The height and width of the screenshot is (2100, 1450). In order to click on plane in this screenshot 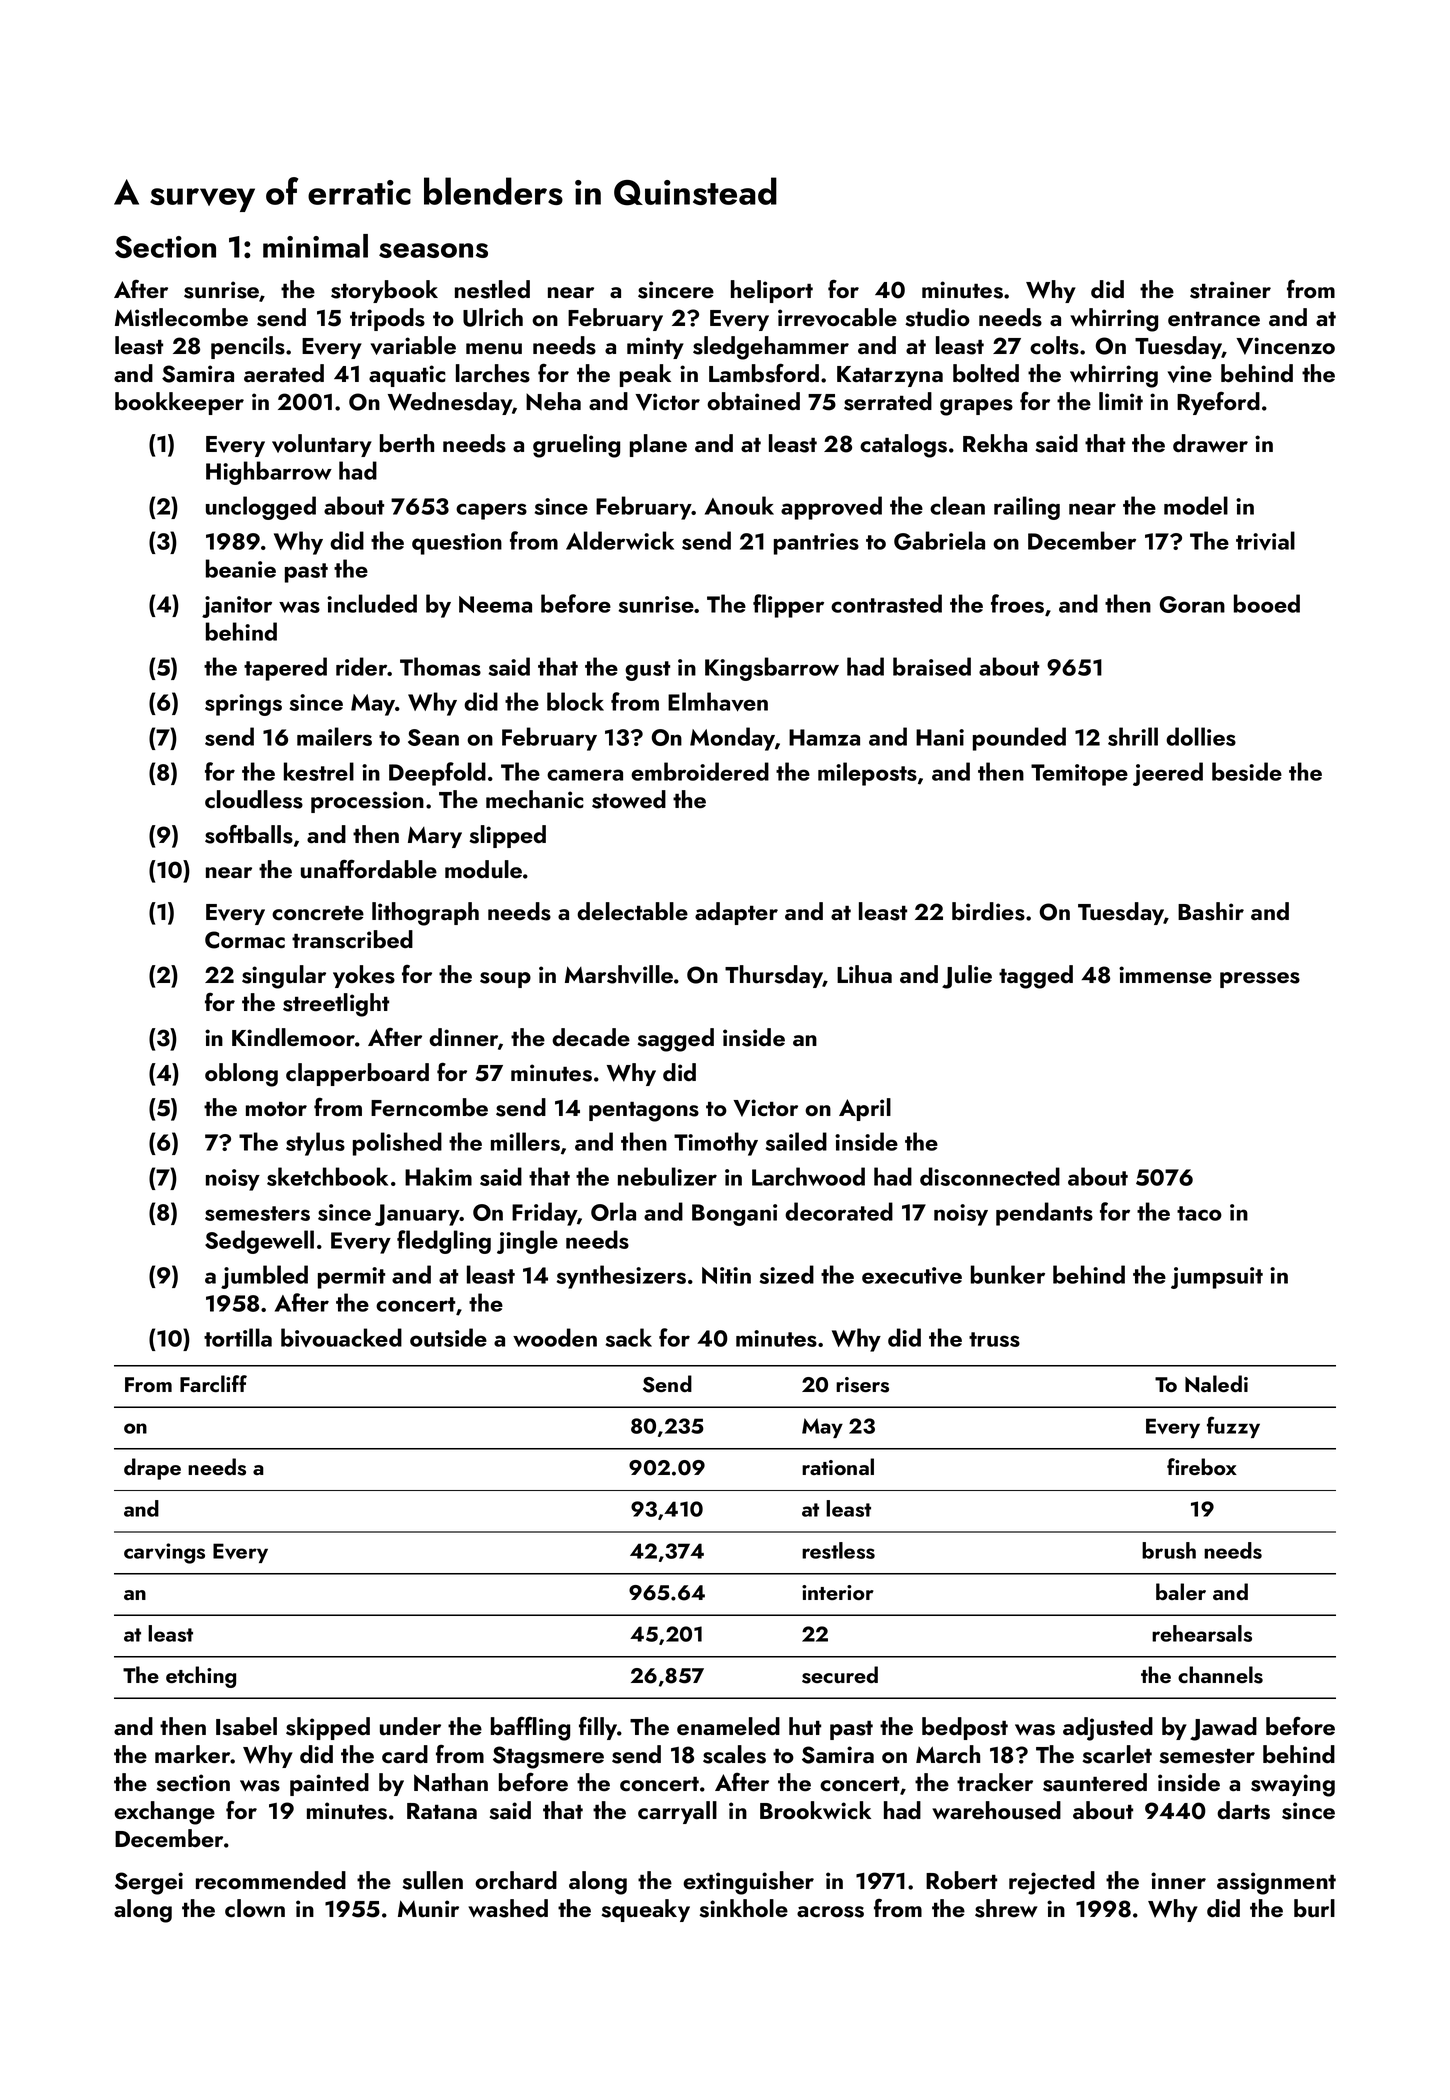, I will do `click(658, 445)`.
